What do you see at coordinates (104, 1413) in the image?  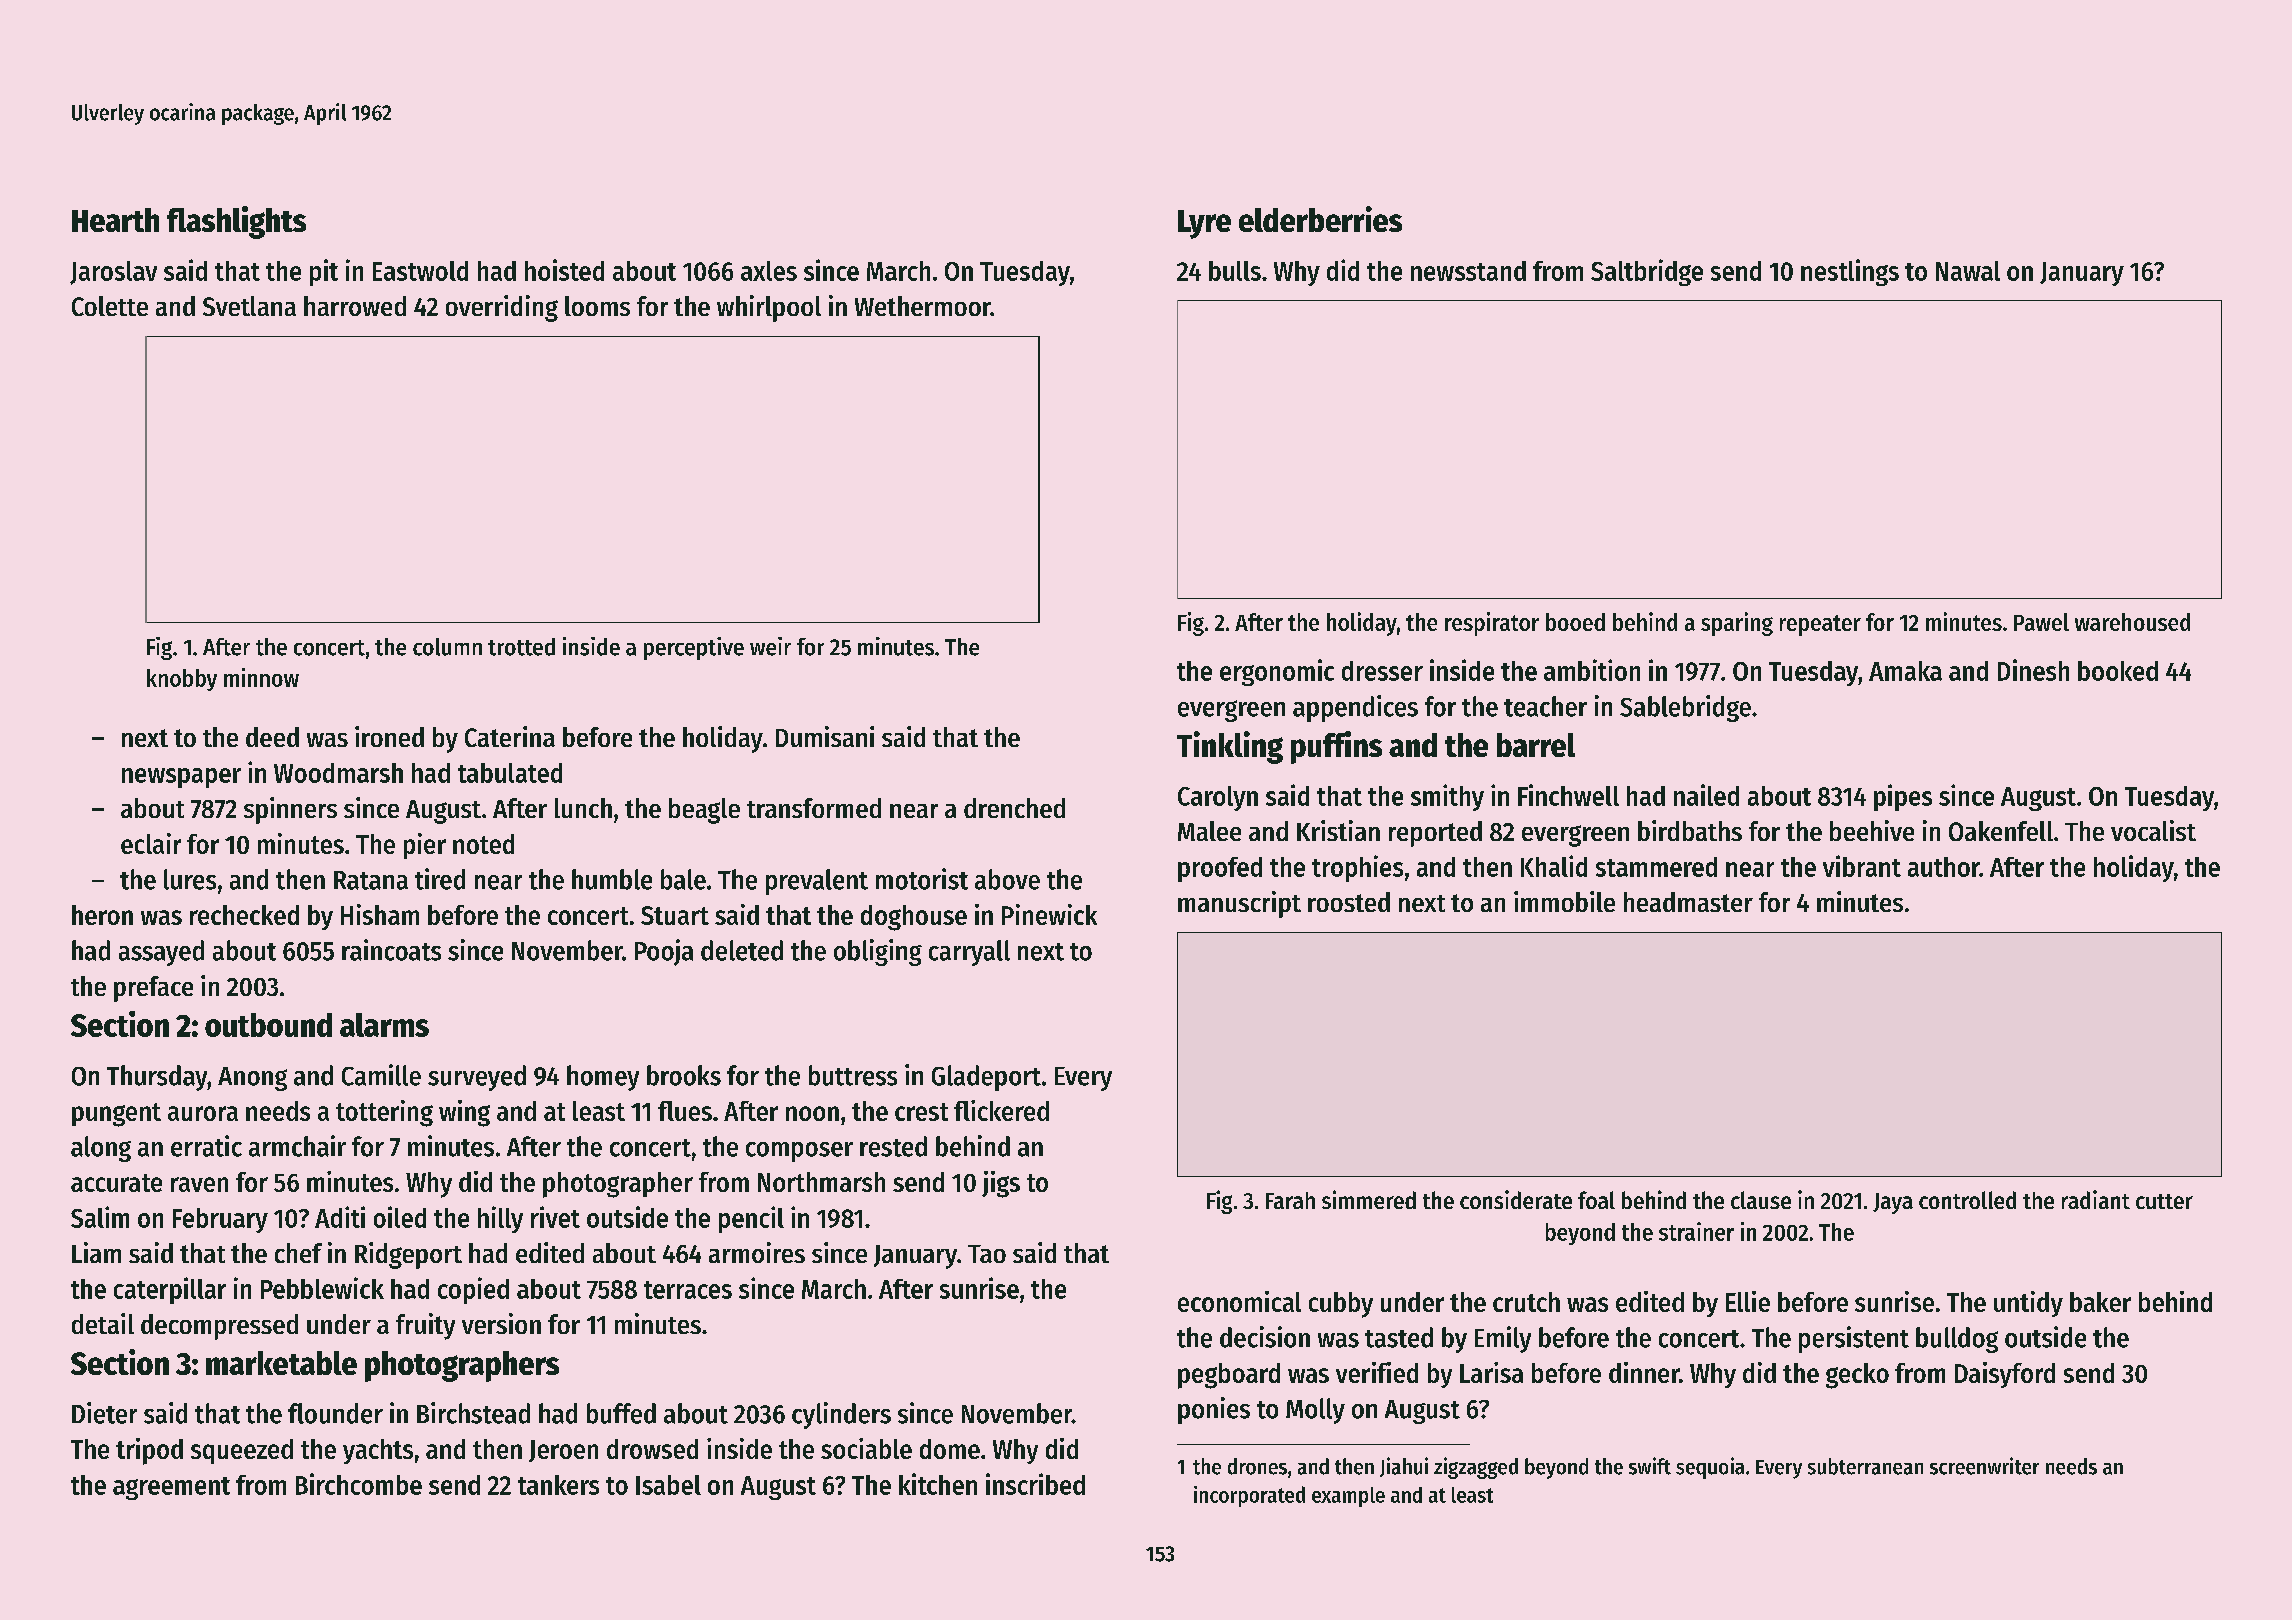 I see `Dieter` at bounding box center [104, 1413].
